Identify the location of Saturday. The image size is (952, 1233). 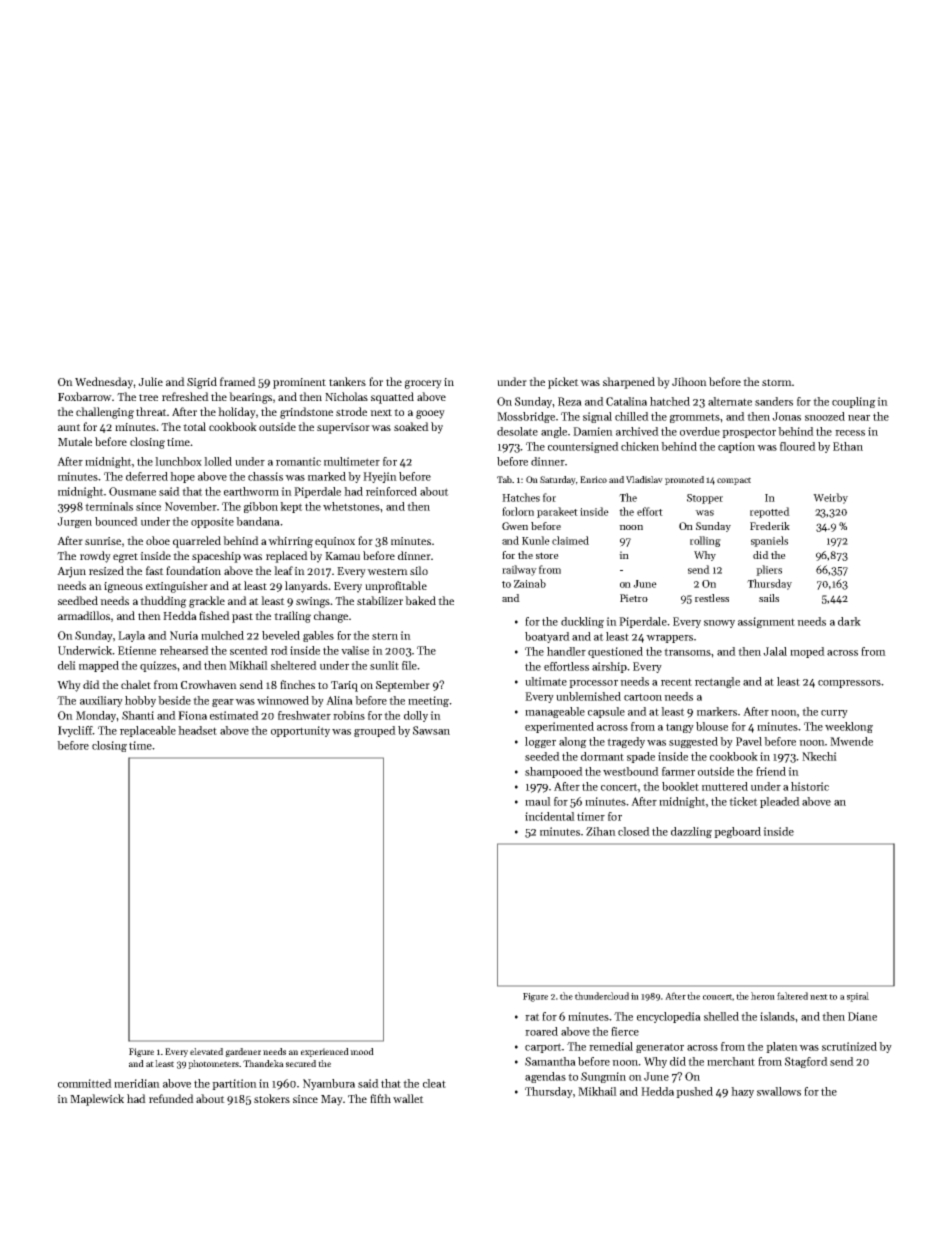
(558, 480).
